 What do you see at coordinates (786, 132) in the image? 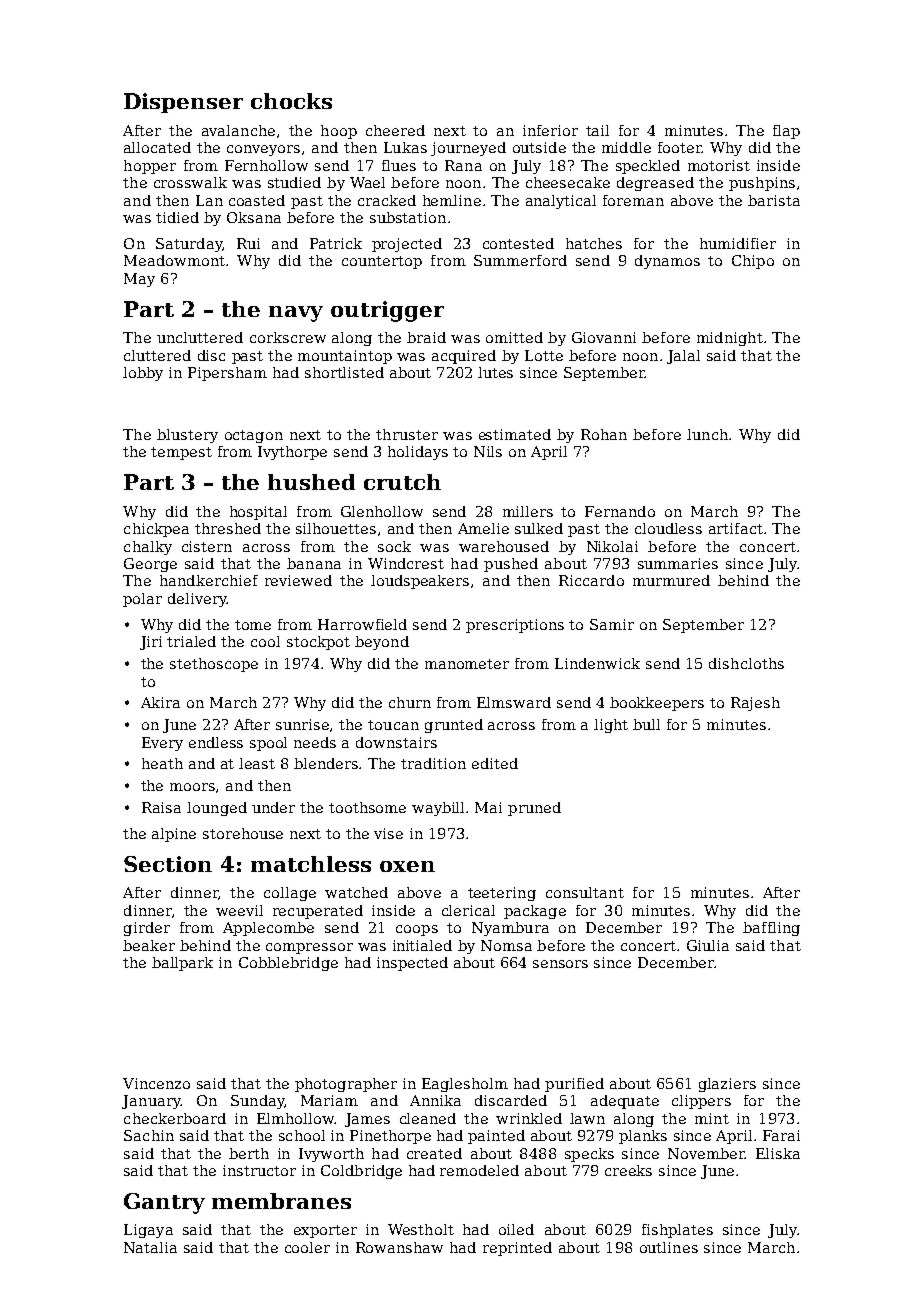
I see `flap` at bounding box center [786, 132].
